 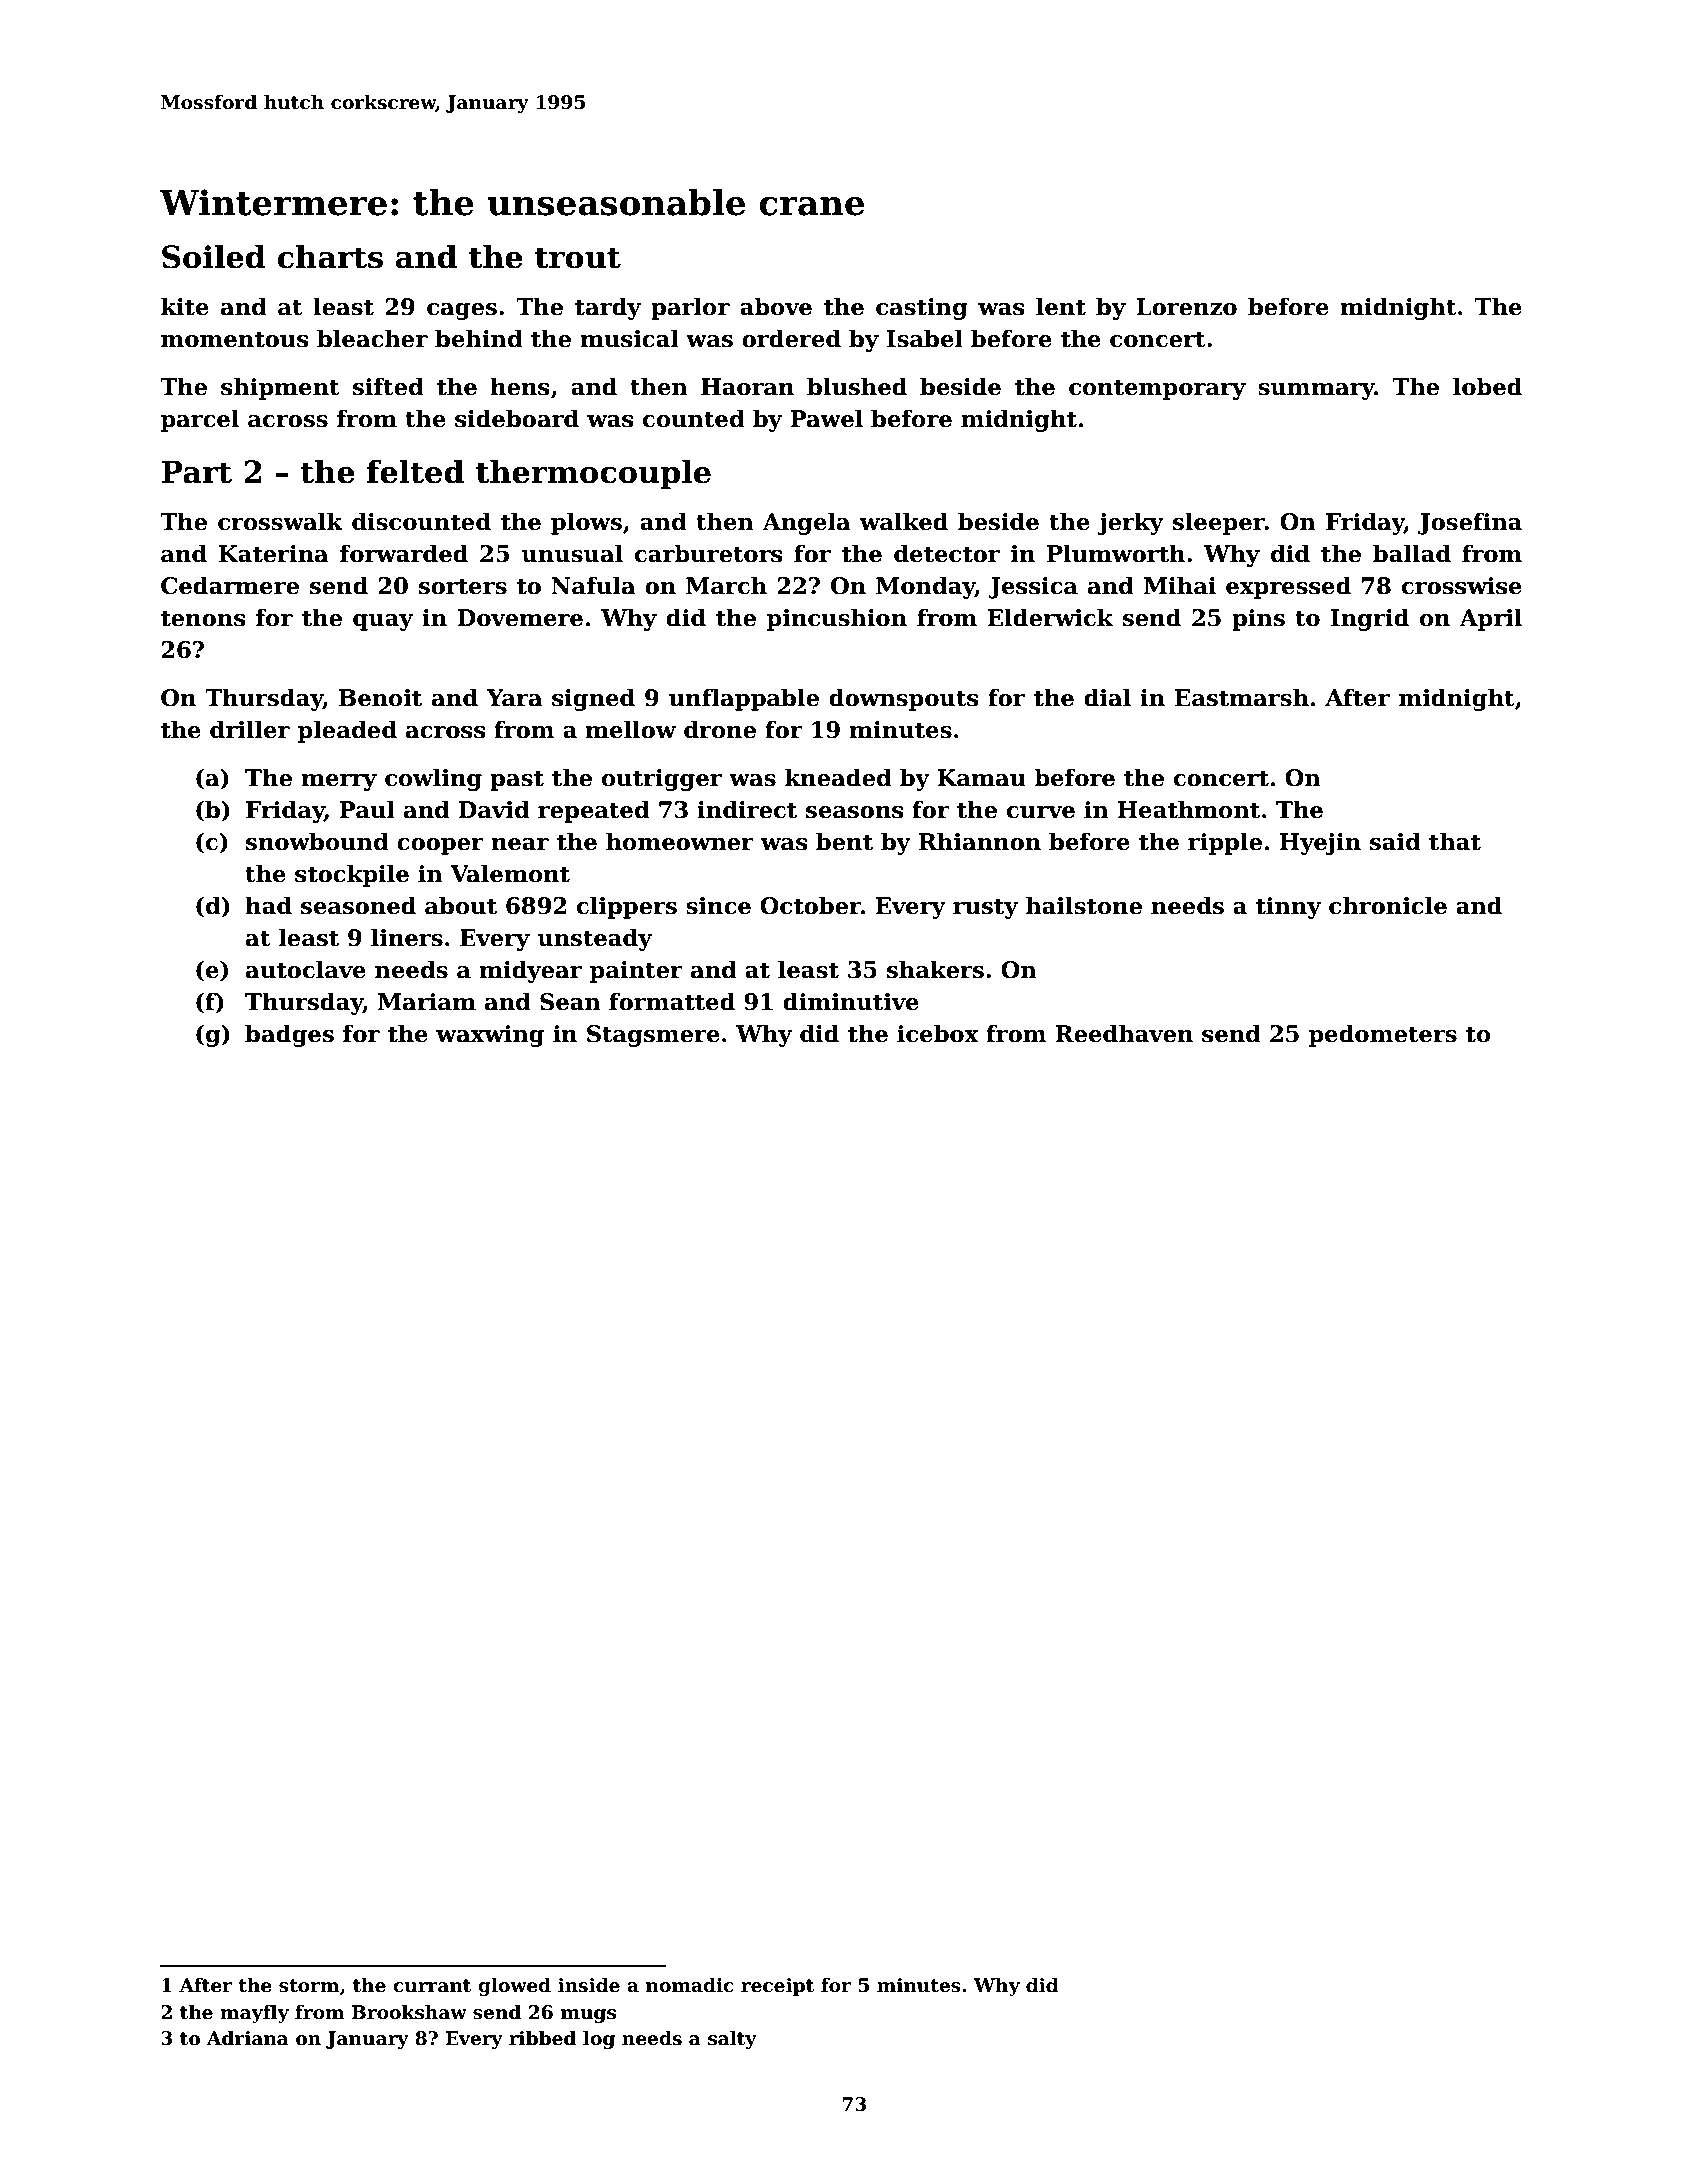 What do you see at coordinates (248, 2038) in the screenshot?
I see `Adriana` at bounding box center [248, 2038].
